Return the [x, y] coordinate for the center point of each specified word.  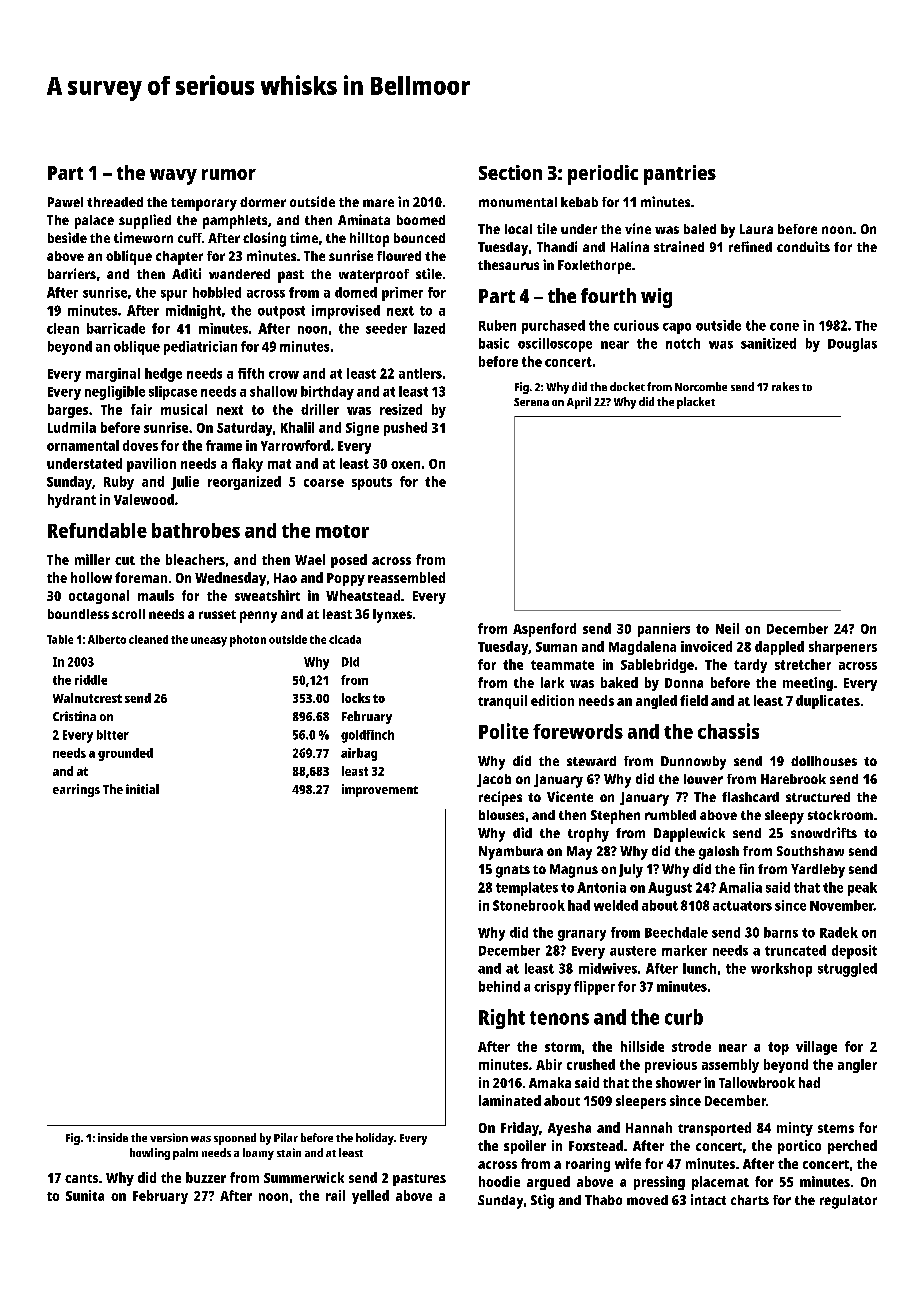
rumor [229, 174]
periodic [603, 175]
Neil [727, 628]
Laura [756, 229]
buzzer [206, 1177]
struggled [847, 970]
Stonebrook [529, 905]
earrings [76, 790]
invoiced [706, 646]
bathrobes [196, 530]
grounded [125, 754]
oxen [405, 465]
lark [552, 682]
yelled [370, 1197]
